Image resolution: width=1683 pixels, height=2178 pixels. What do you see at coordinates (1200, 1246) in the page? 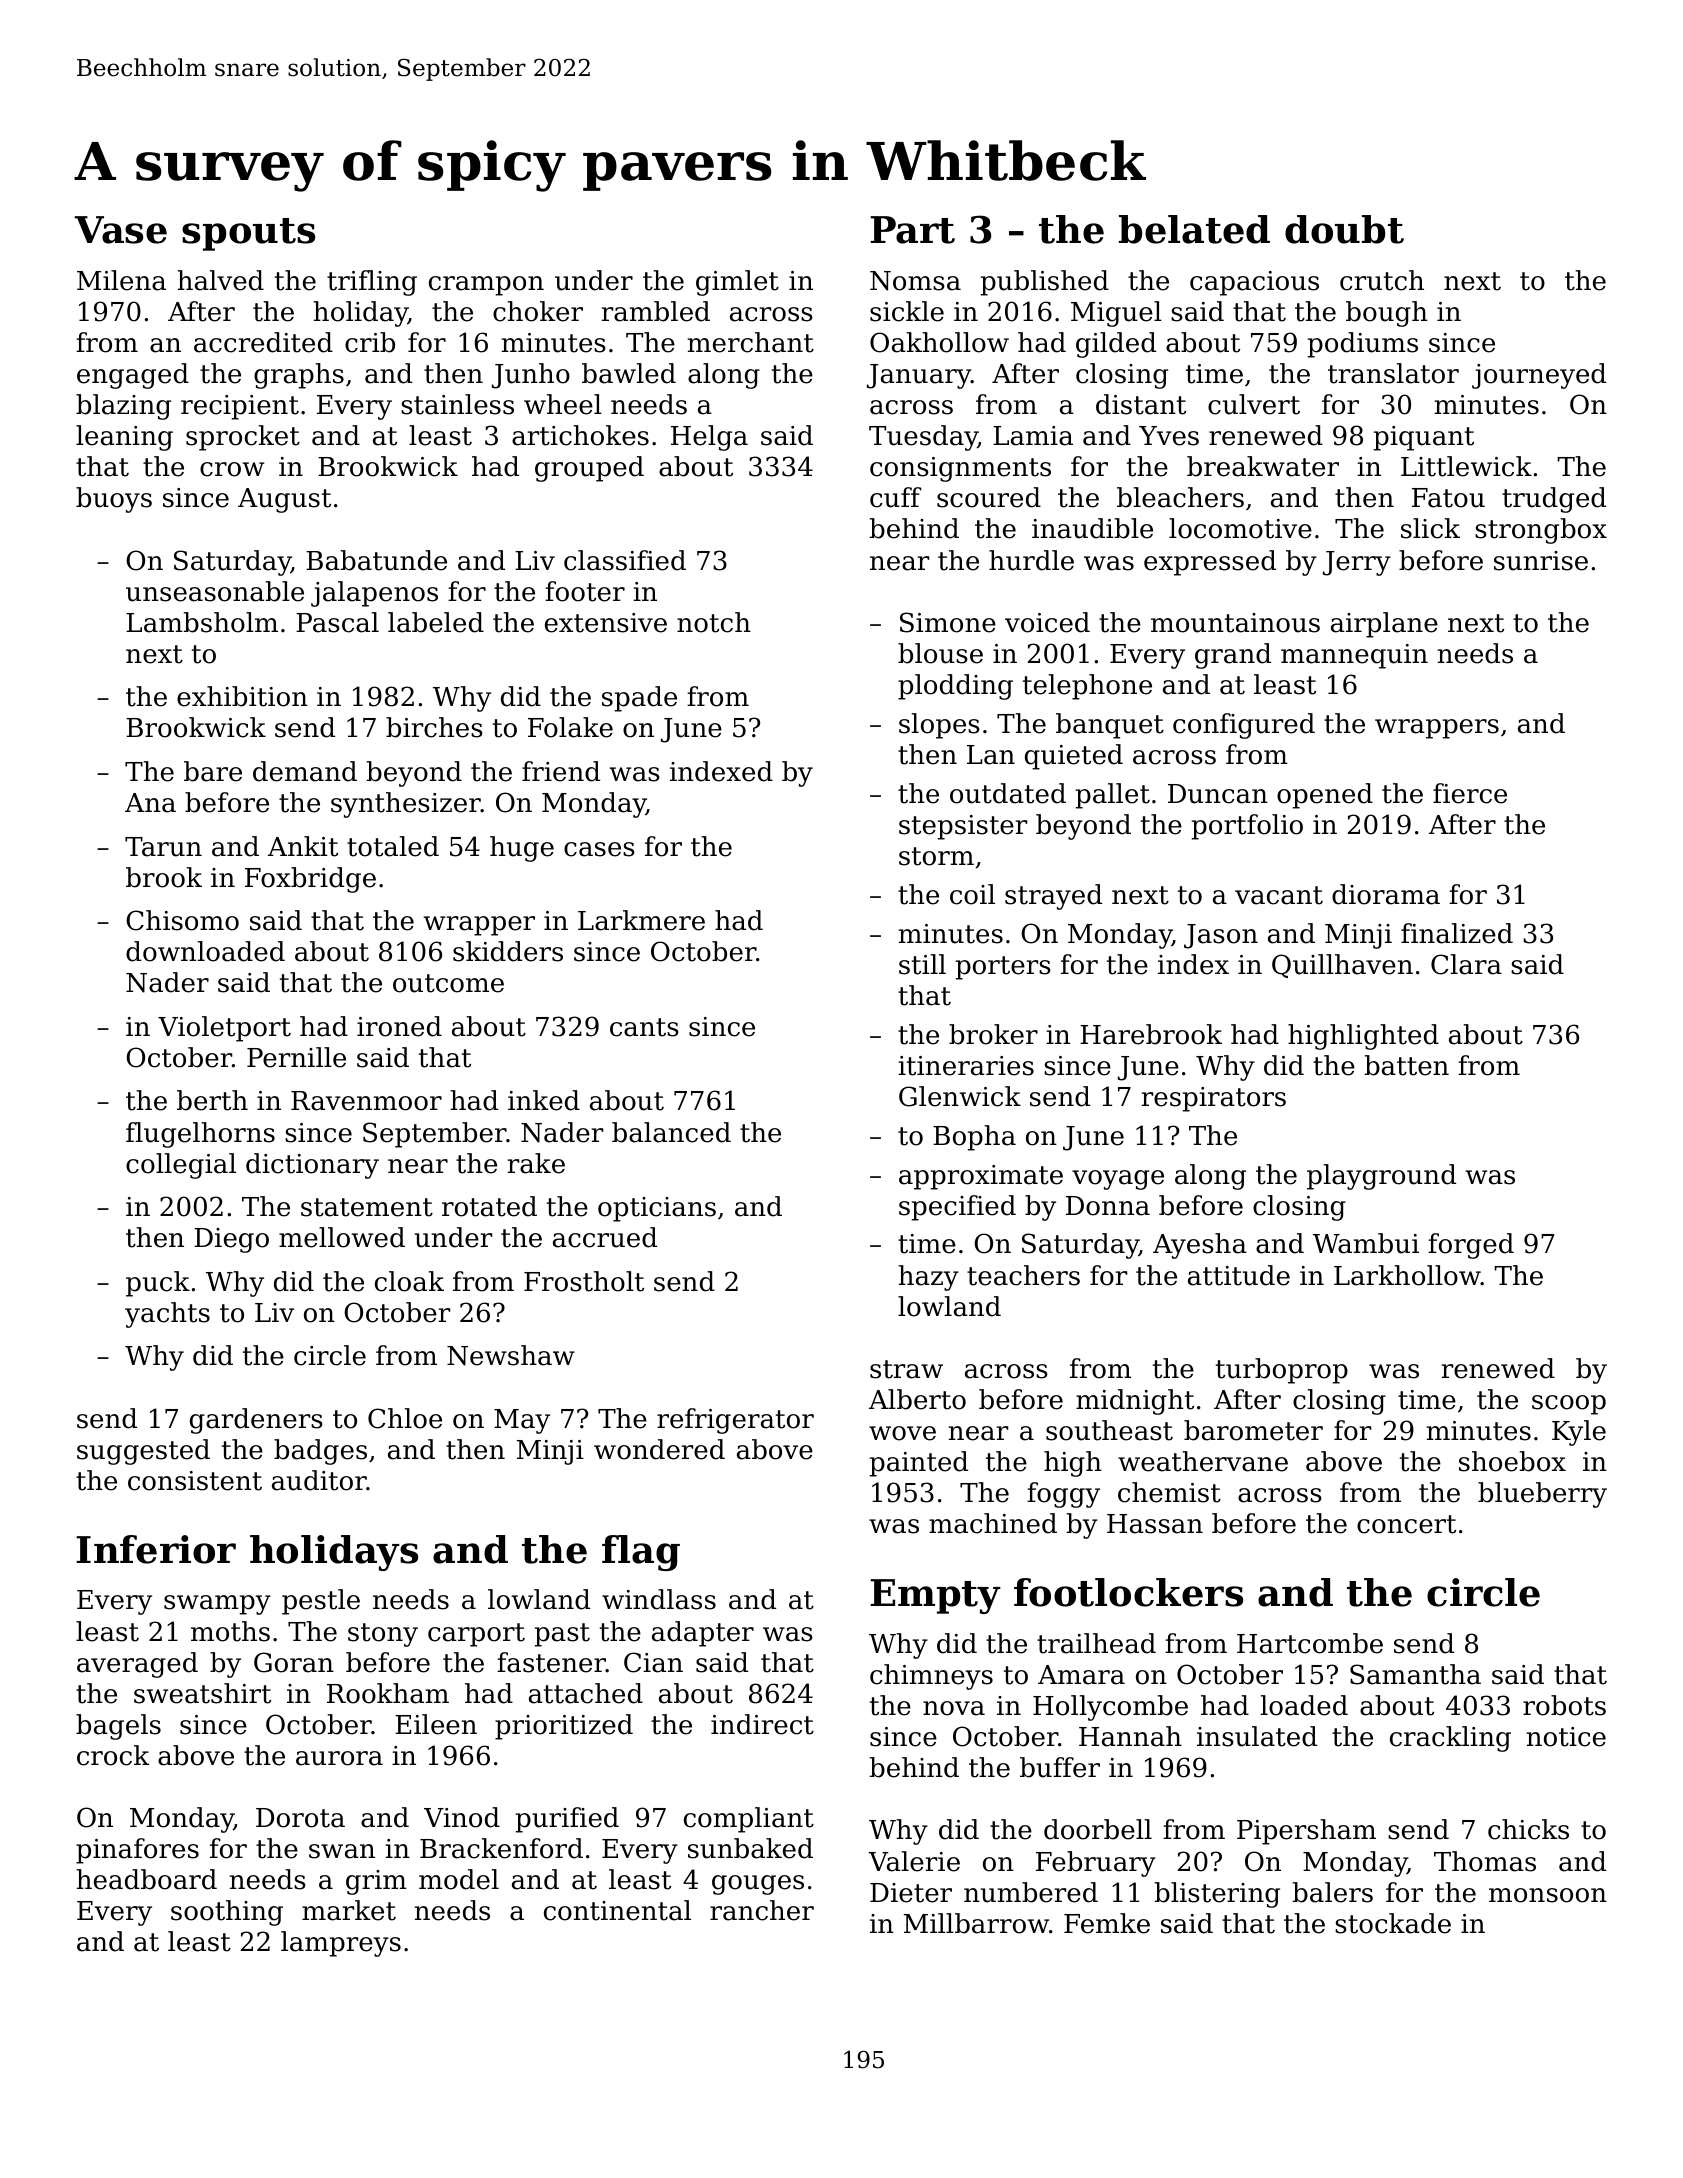
I see `Ayesha` at bounding box center [1200, 1246].
